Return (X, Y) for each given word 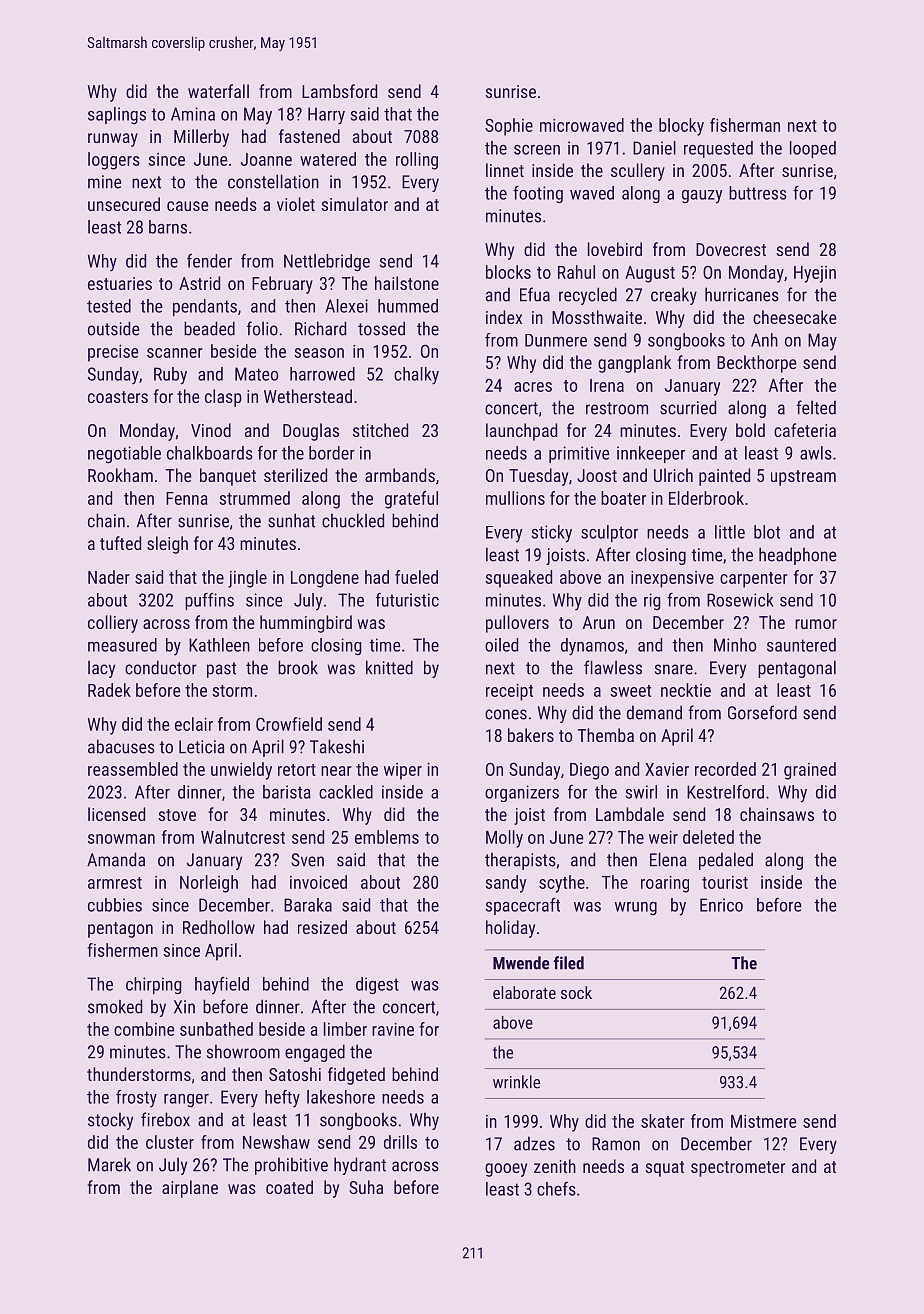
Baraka (308, 905)
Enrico (721, 905)
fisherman (745, 125)
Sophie (509, 127)
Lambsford (339, 91)
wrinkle (516, 1082)
